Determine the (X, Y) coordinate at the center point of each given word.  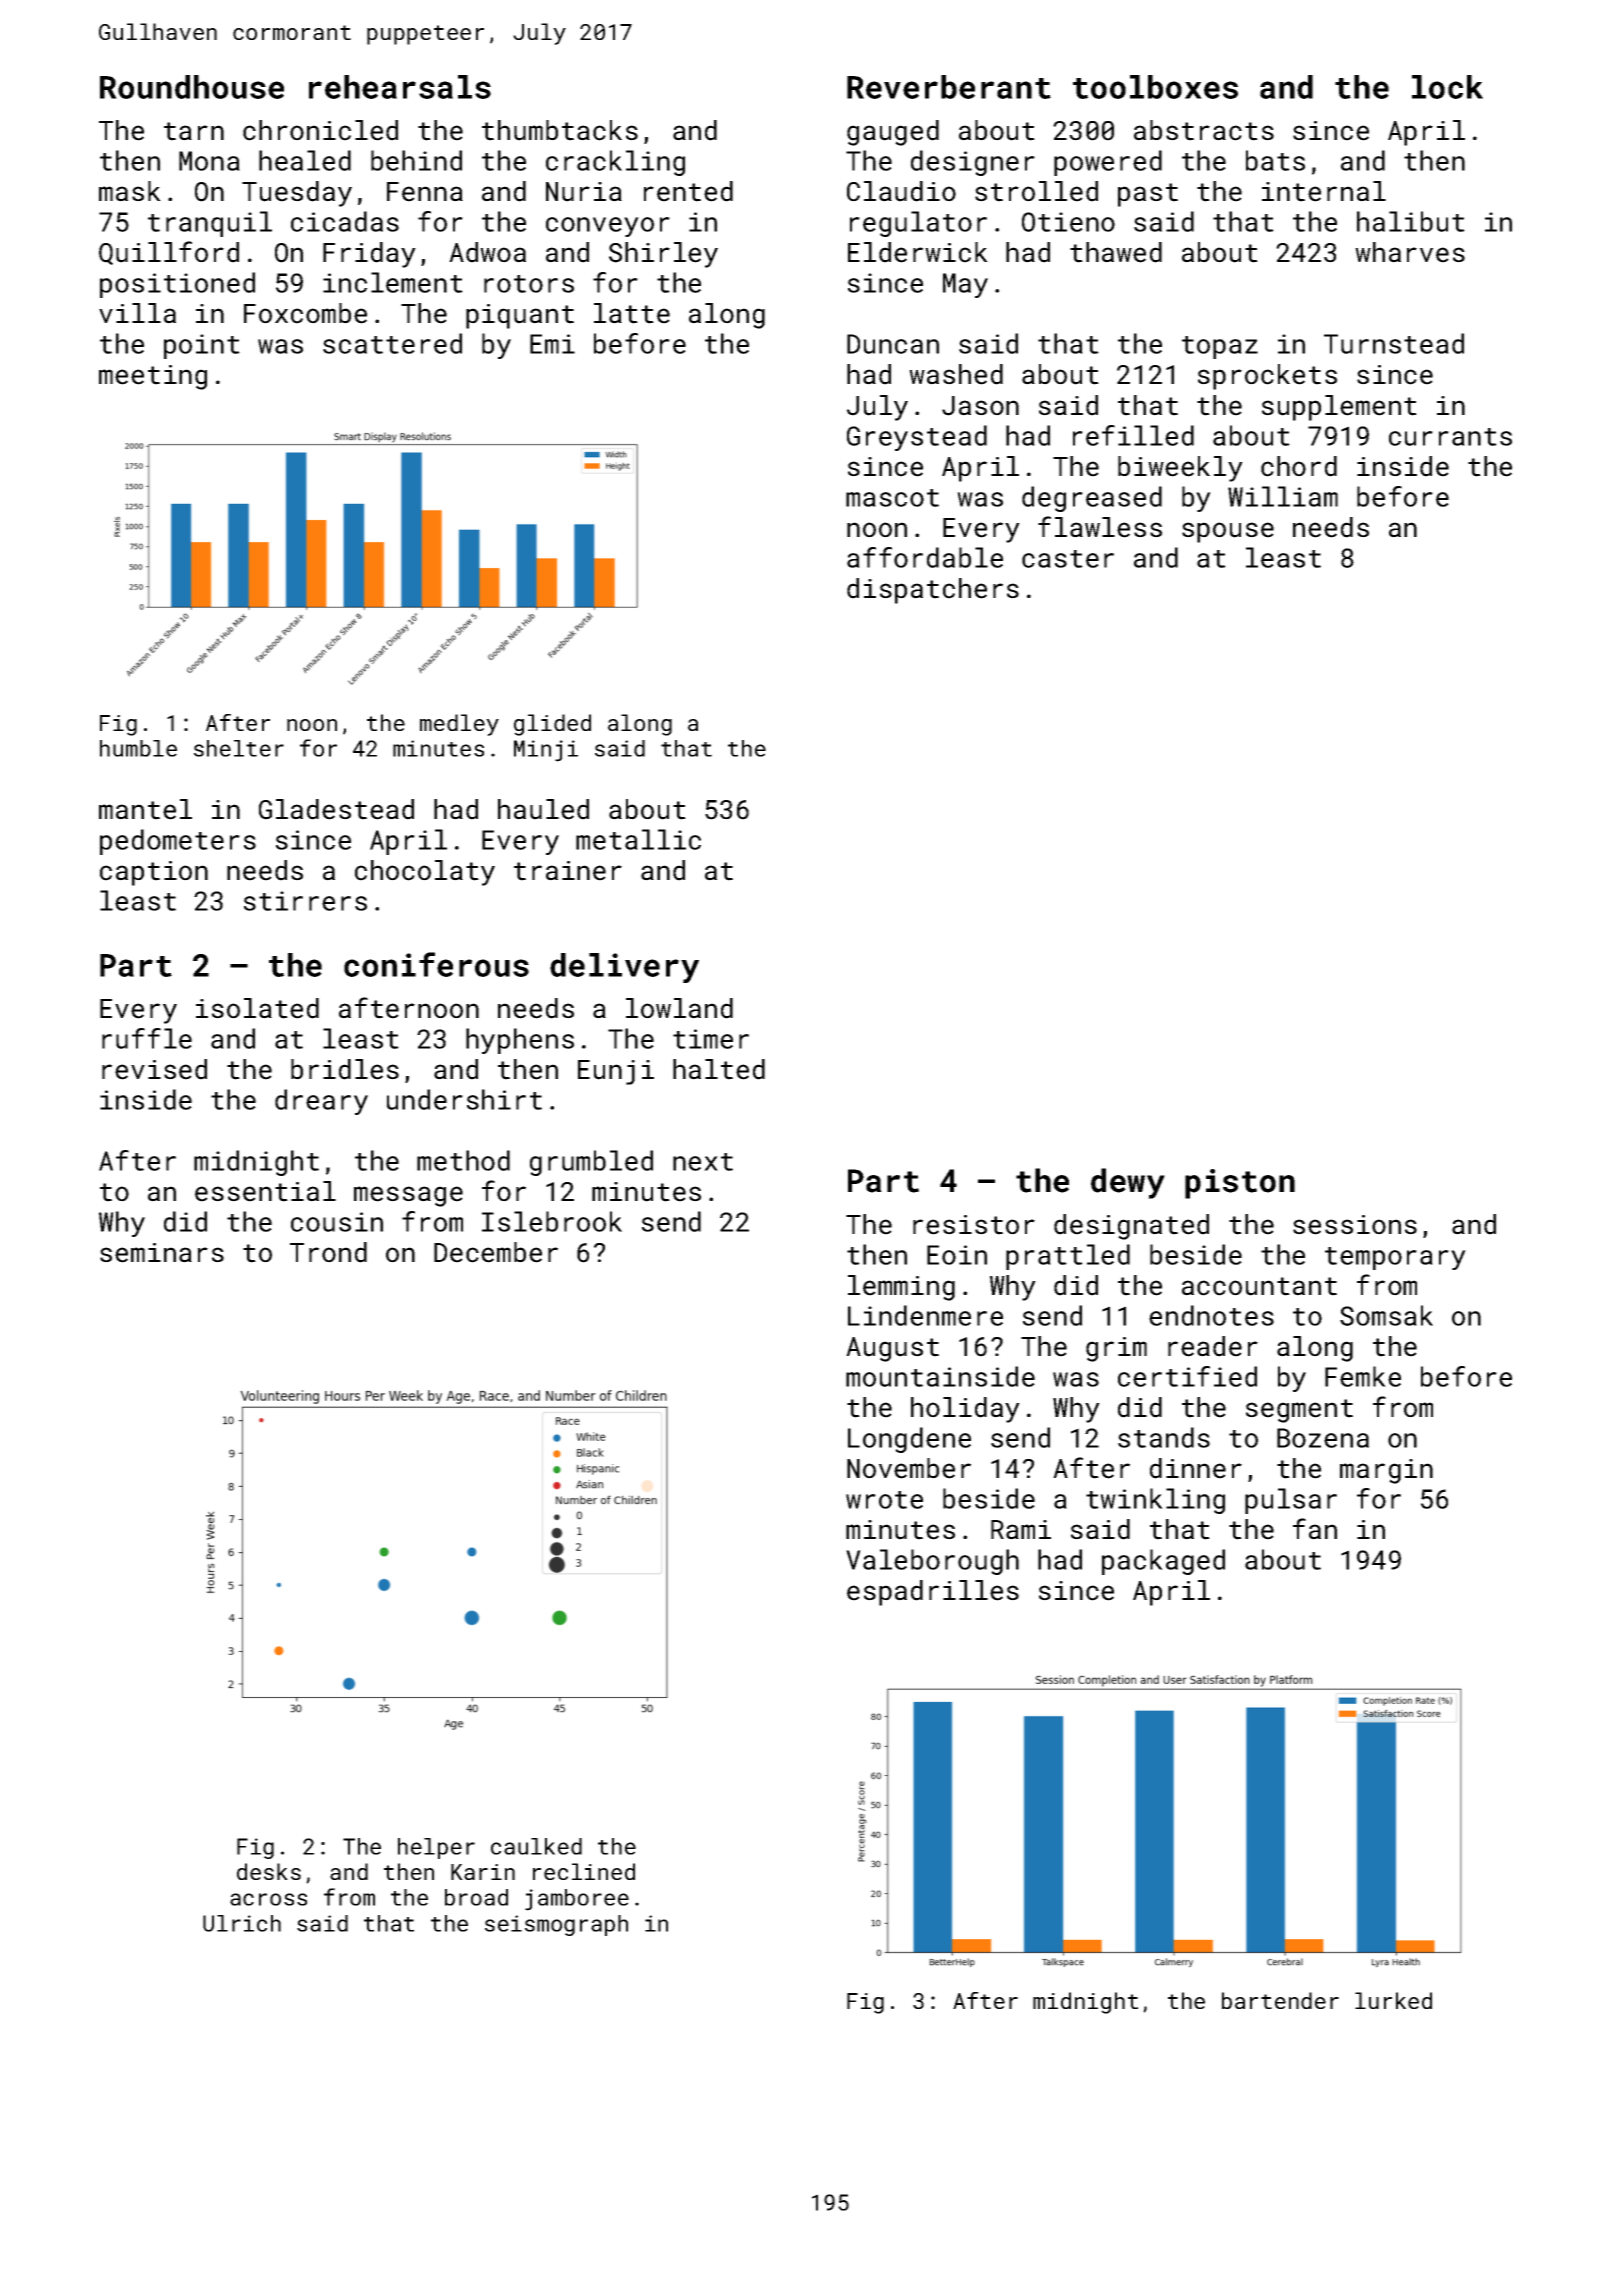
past (1148, 195)
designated (1131, 1227)
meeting (153, 377)
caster (1068, 559)
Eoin (957, 1255)
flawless (1100, 527)
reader (1213, 1346)
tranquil (210, 224)
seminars (162, 1253)
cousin (337, 1222)
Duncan (893, 344)
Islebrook (552, 1221)
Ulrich (242, 1923)
